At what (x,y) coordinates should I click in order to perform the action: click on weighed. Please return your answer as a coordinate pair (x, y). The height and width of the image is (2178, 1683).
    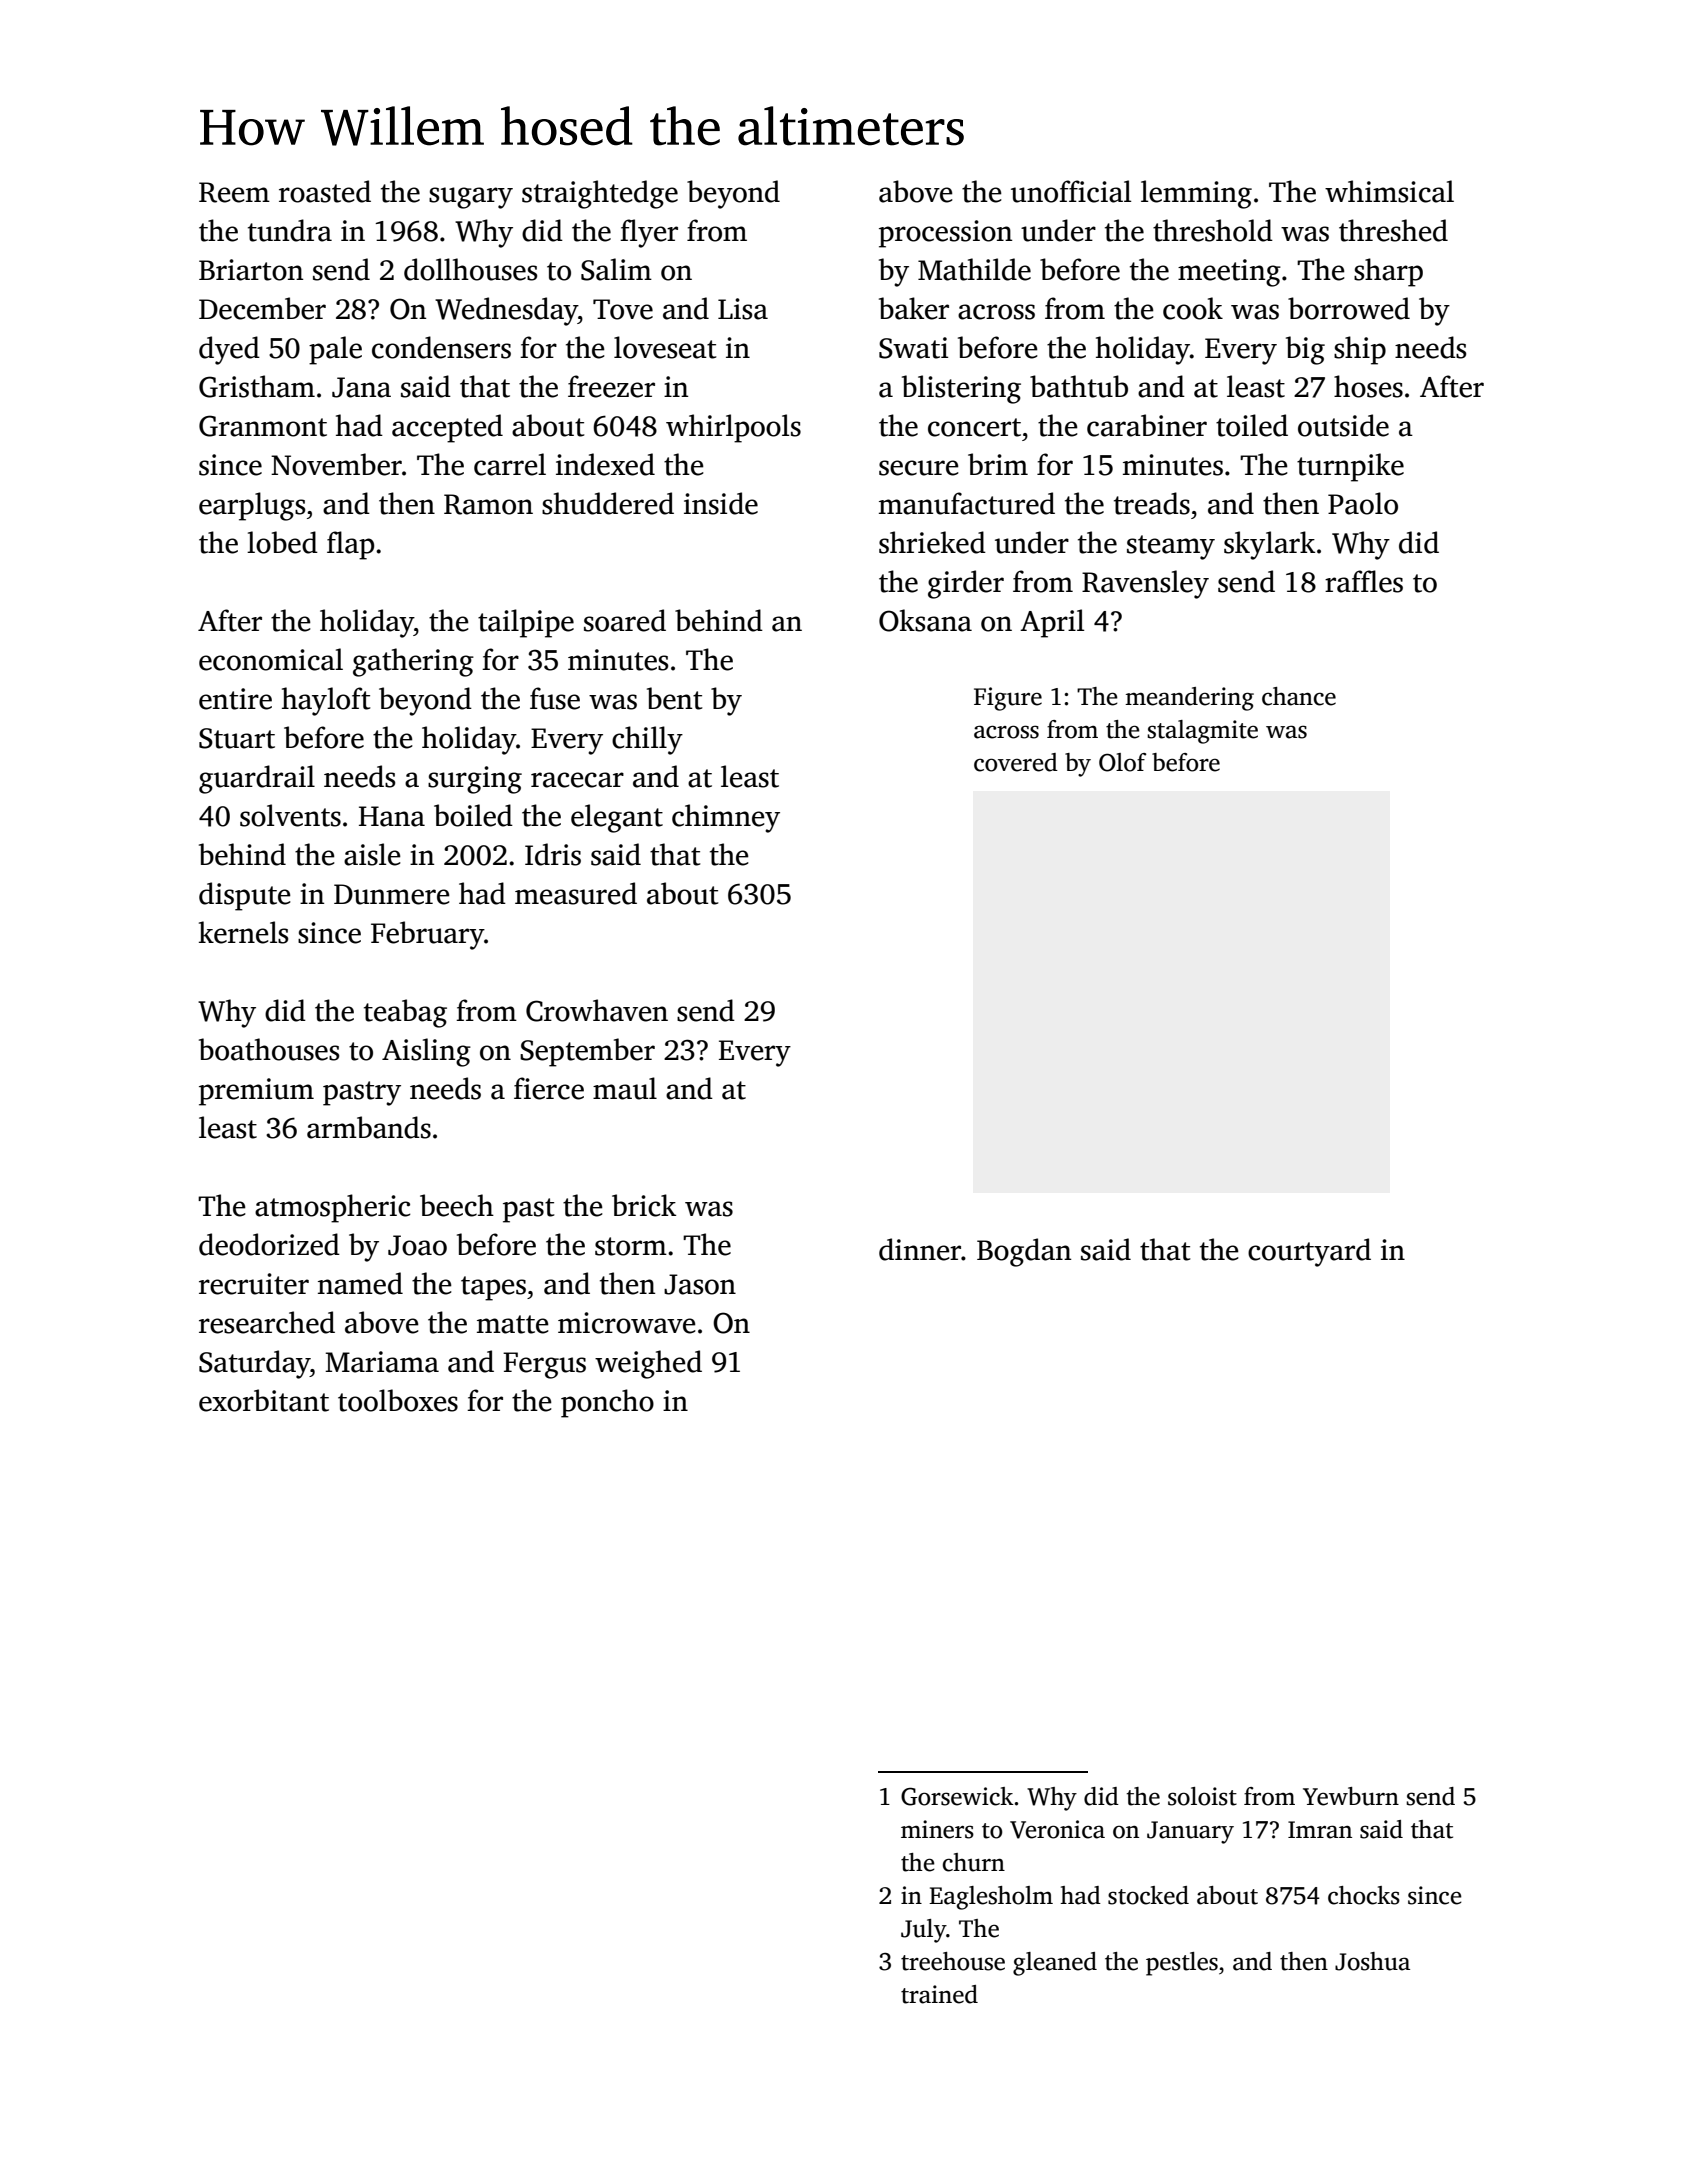
    Looking at the image, I should click on (648, 1364).
